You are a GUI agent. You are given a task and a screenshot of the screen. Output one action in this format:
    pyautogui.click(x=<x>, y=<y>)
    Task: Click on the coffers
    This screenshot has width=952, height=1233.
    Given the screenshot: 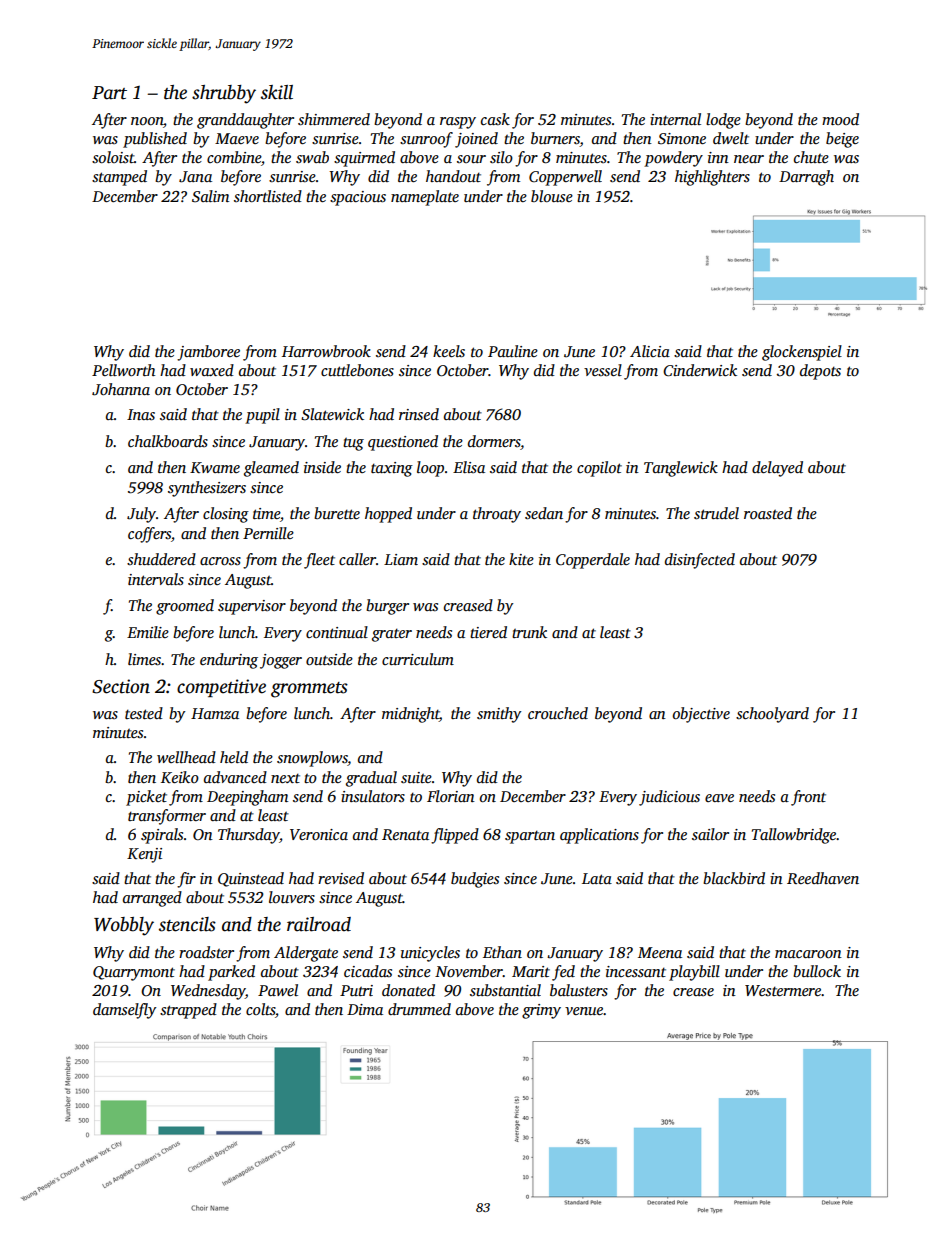 What is the action you would take?
    pyautogui.click(x=149, y=535)
